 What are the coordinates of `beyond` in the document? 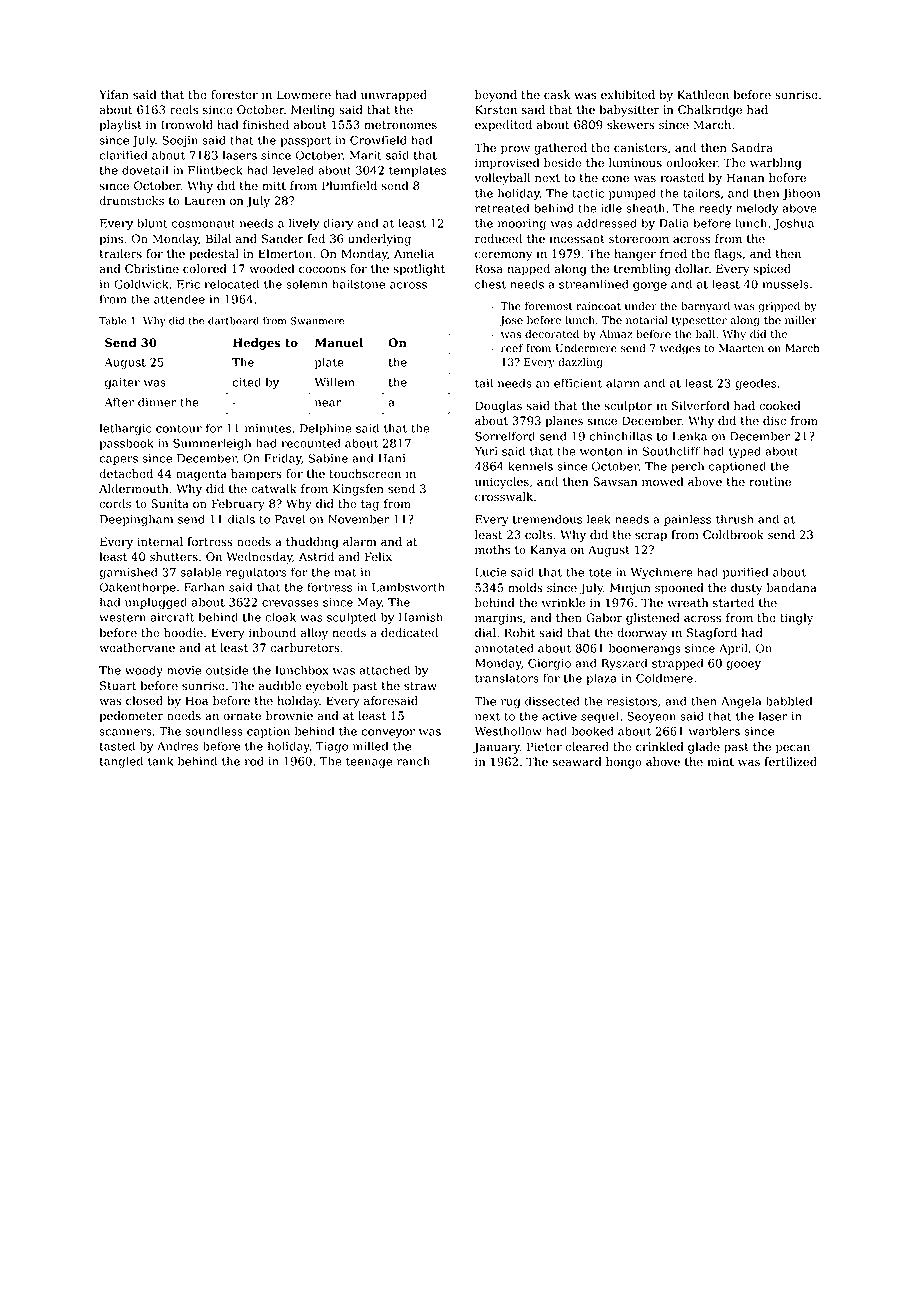 It's located at (496, 96).
